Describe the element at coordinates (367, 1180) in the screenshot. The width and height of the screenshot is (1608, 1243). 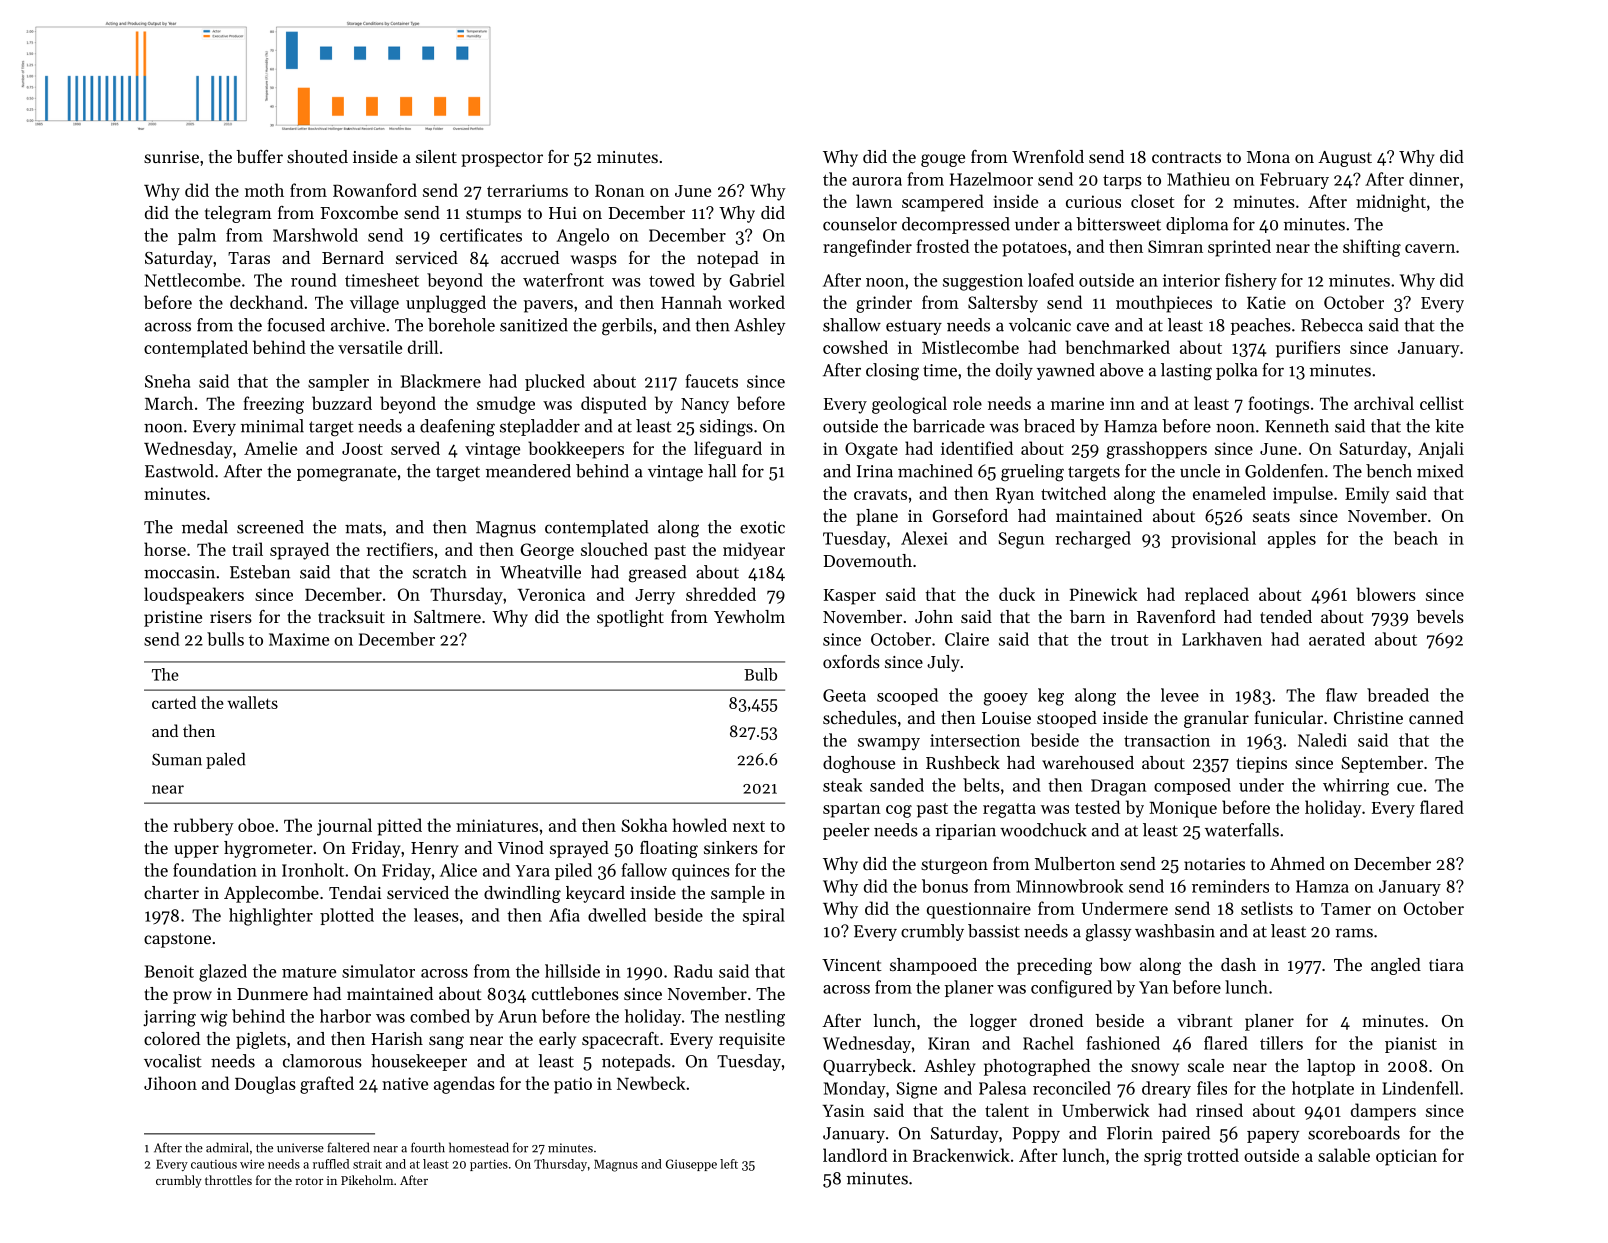
I see `Pikeholm` at that location.
